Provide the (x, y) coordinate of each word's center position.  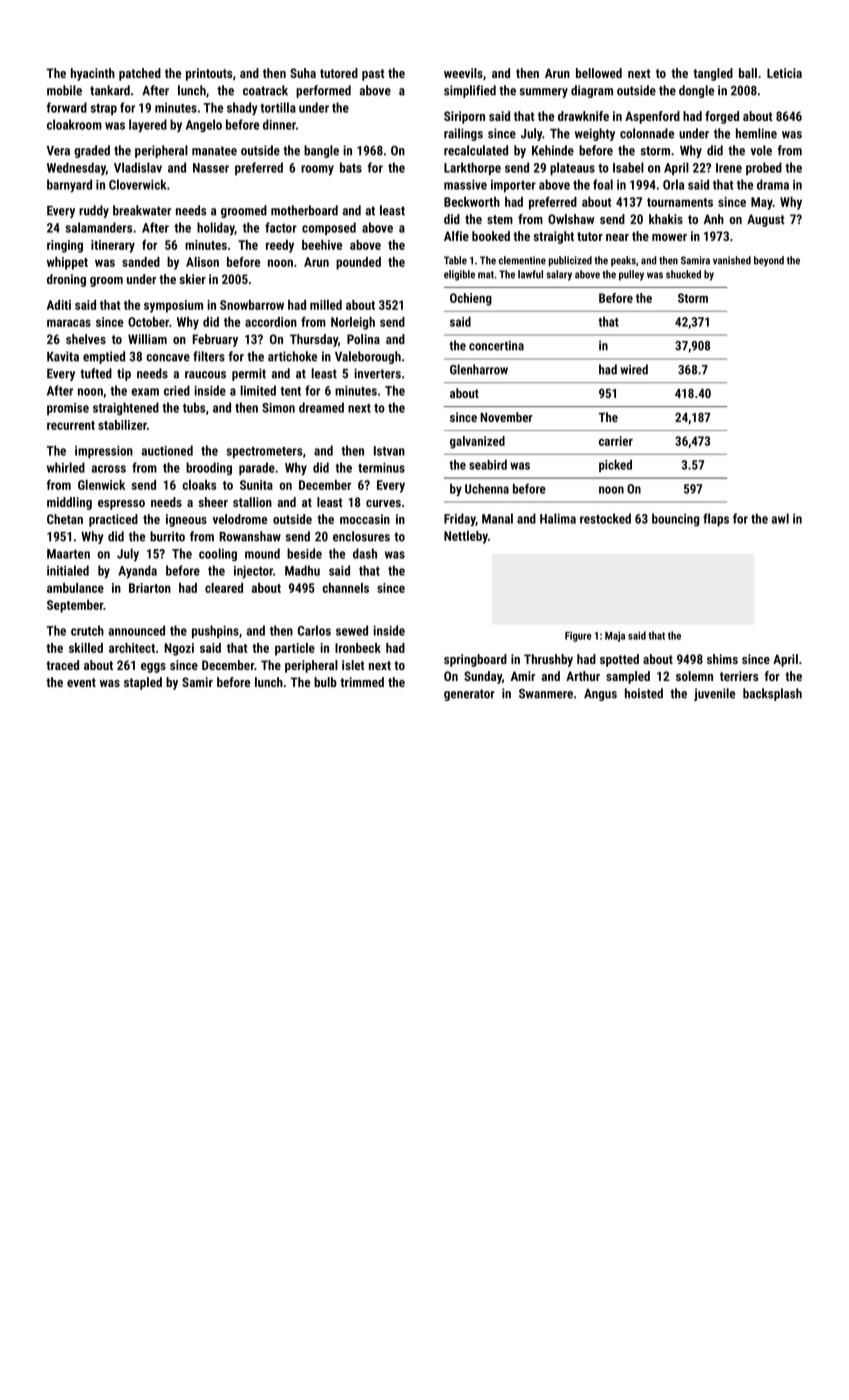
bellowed (599, 73)
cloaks (199, 485)
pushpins (215, 631)
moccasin (365, 519)
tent (290, 391)
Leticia (784, 73)
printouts (209, 74)
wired (634, 369)
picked (615, 466)
